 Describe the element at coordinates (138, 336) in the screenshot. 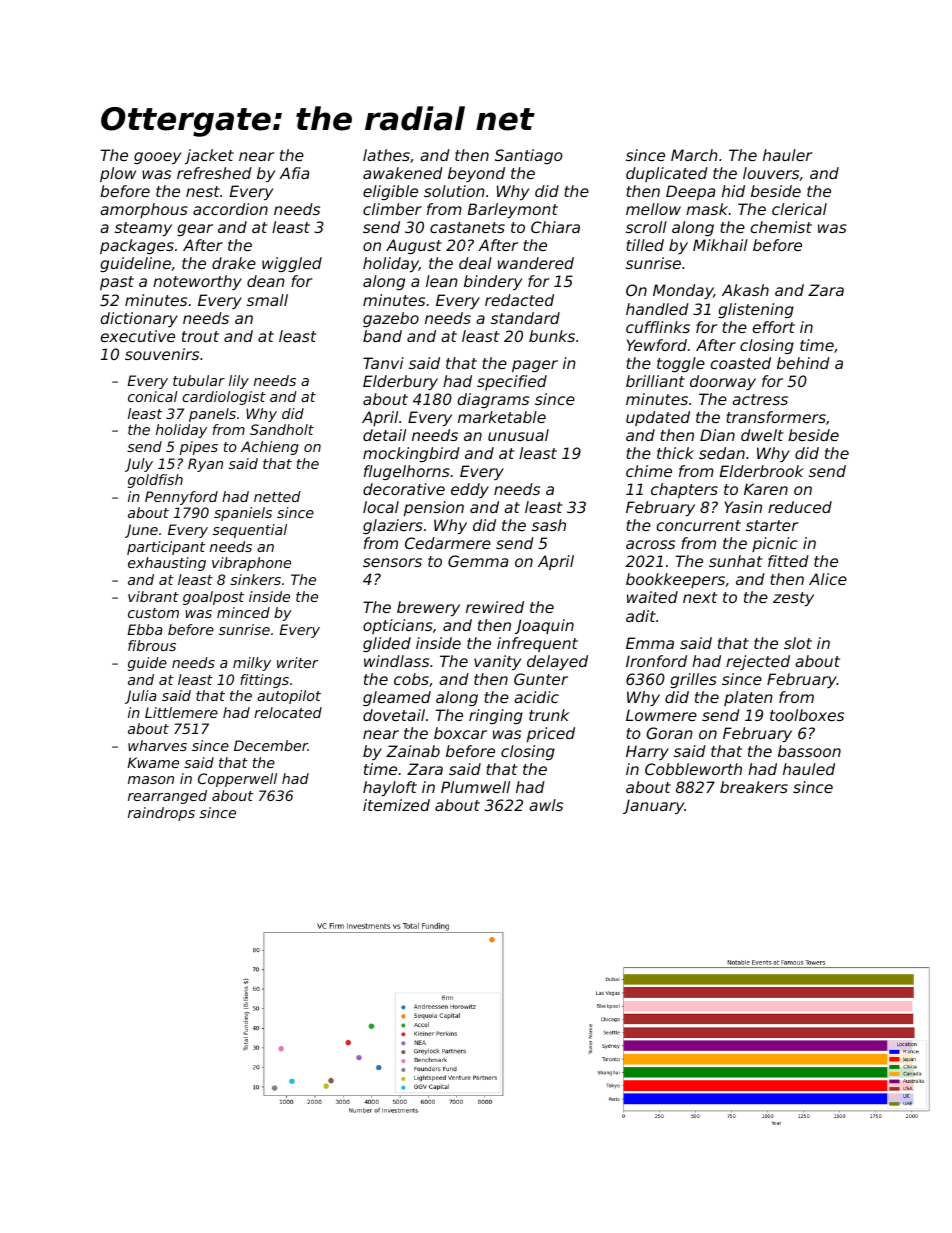

I see `executive` at that location.
